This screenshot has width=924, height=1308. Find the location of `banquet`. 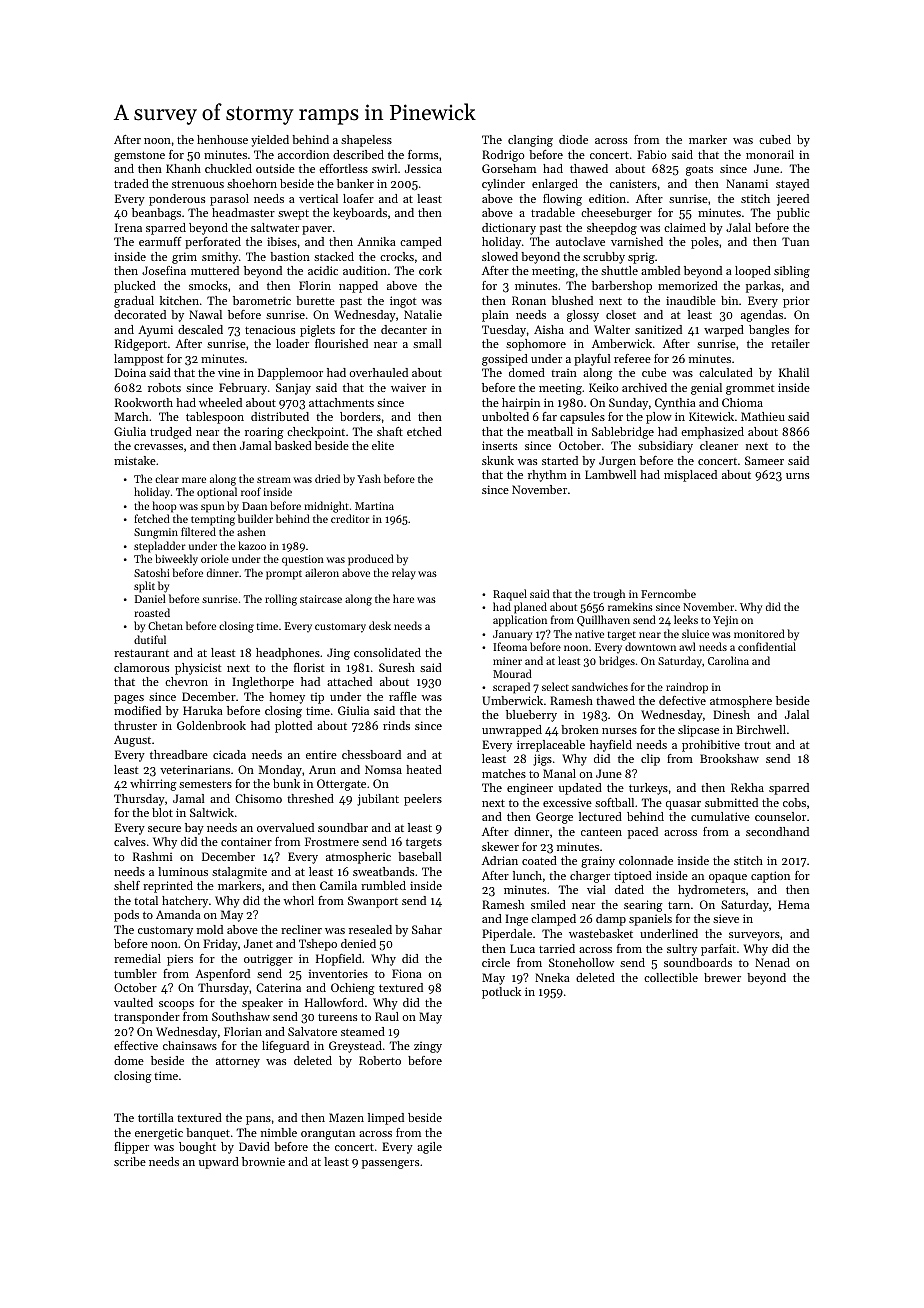

banquet is located at coordinates (208, 1134).
